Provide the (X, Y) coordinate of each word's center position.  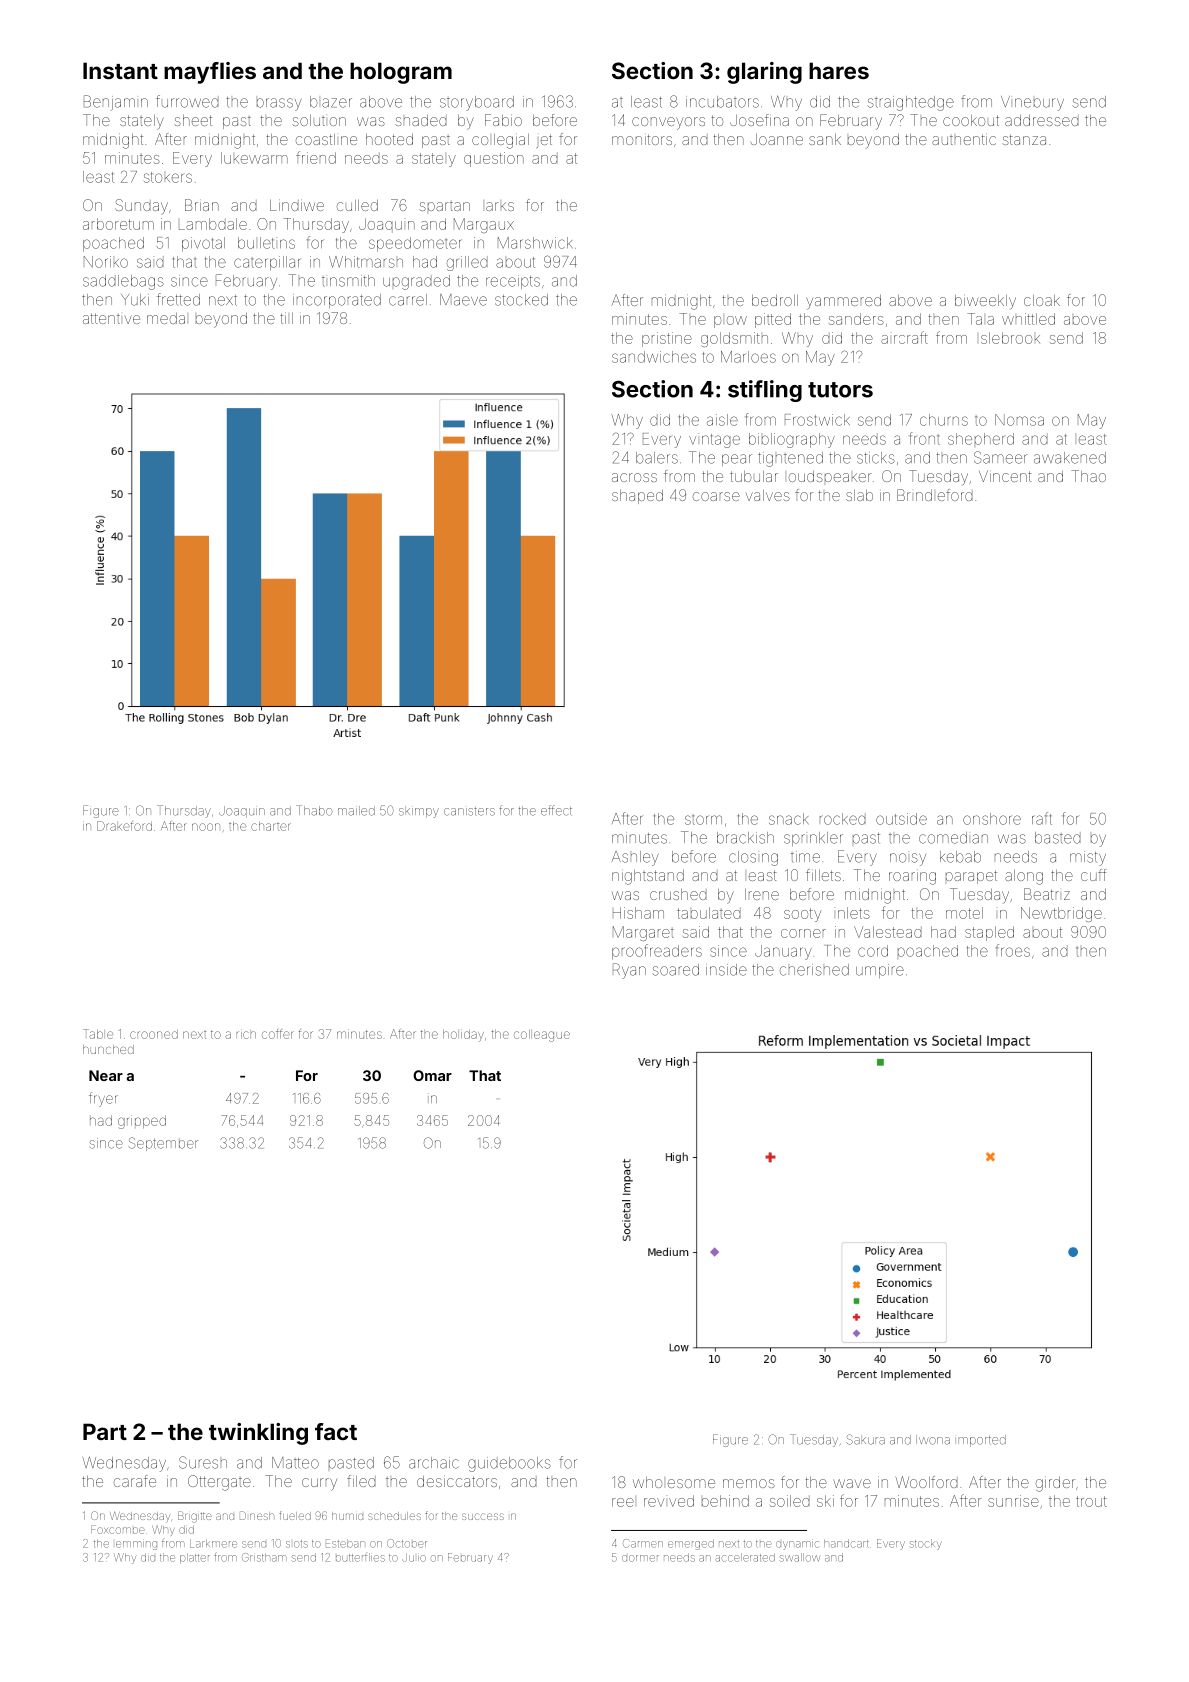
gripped (142, 1122)
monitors (642, 139)
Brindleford (935, 495)
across (634, 477)
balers (657, 458)
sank (825, 139)
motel (964, 913)
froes (1013, 950)
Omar (432, 1075)
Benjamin (116, 103)
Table (98, 1034)
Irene (762, 894)
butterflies (360, 1557)
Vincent (1005, 476)
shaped (637, 497)
